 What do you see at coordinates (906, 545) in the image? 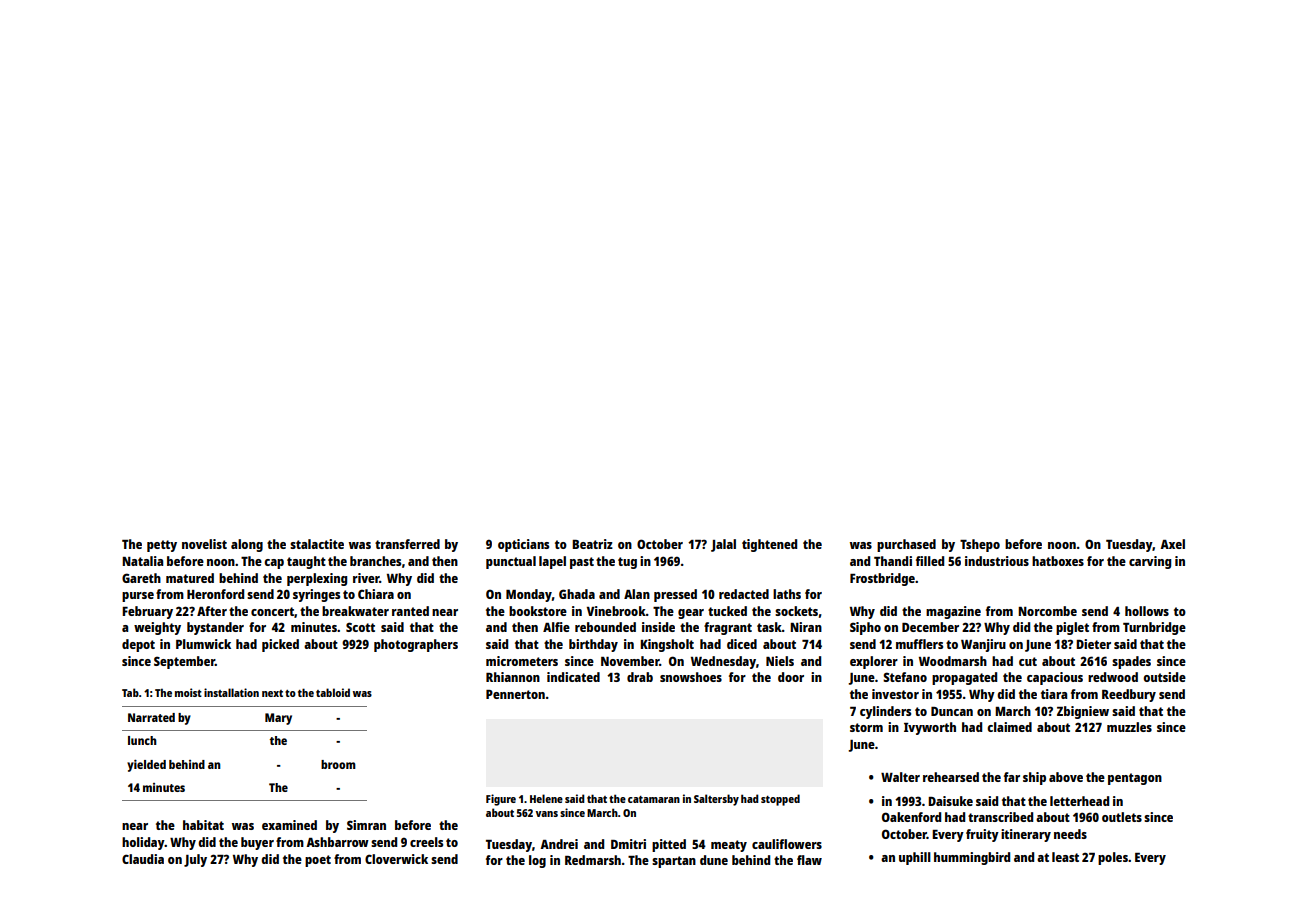
I see `purchased` at bounding box center [906, 545].
